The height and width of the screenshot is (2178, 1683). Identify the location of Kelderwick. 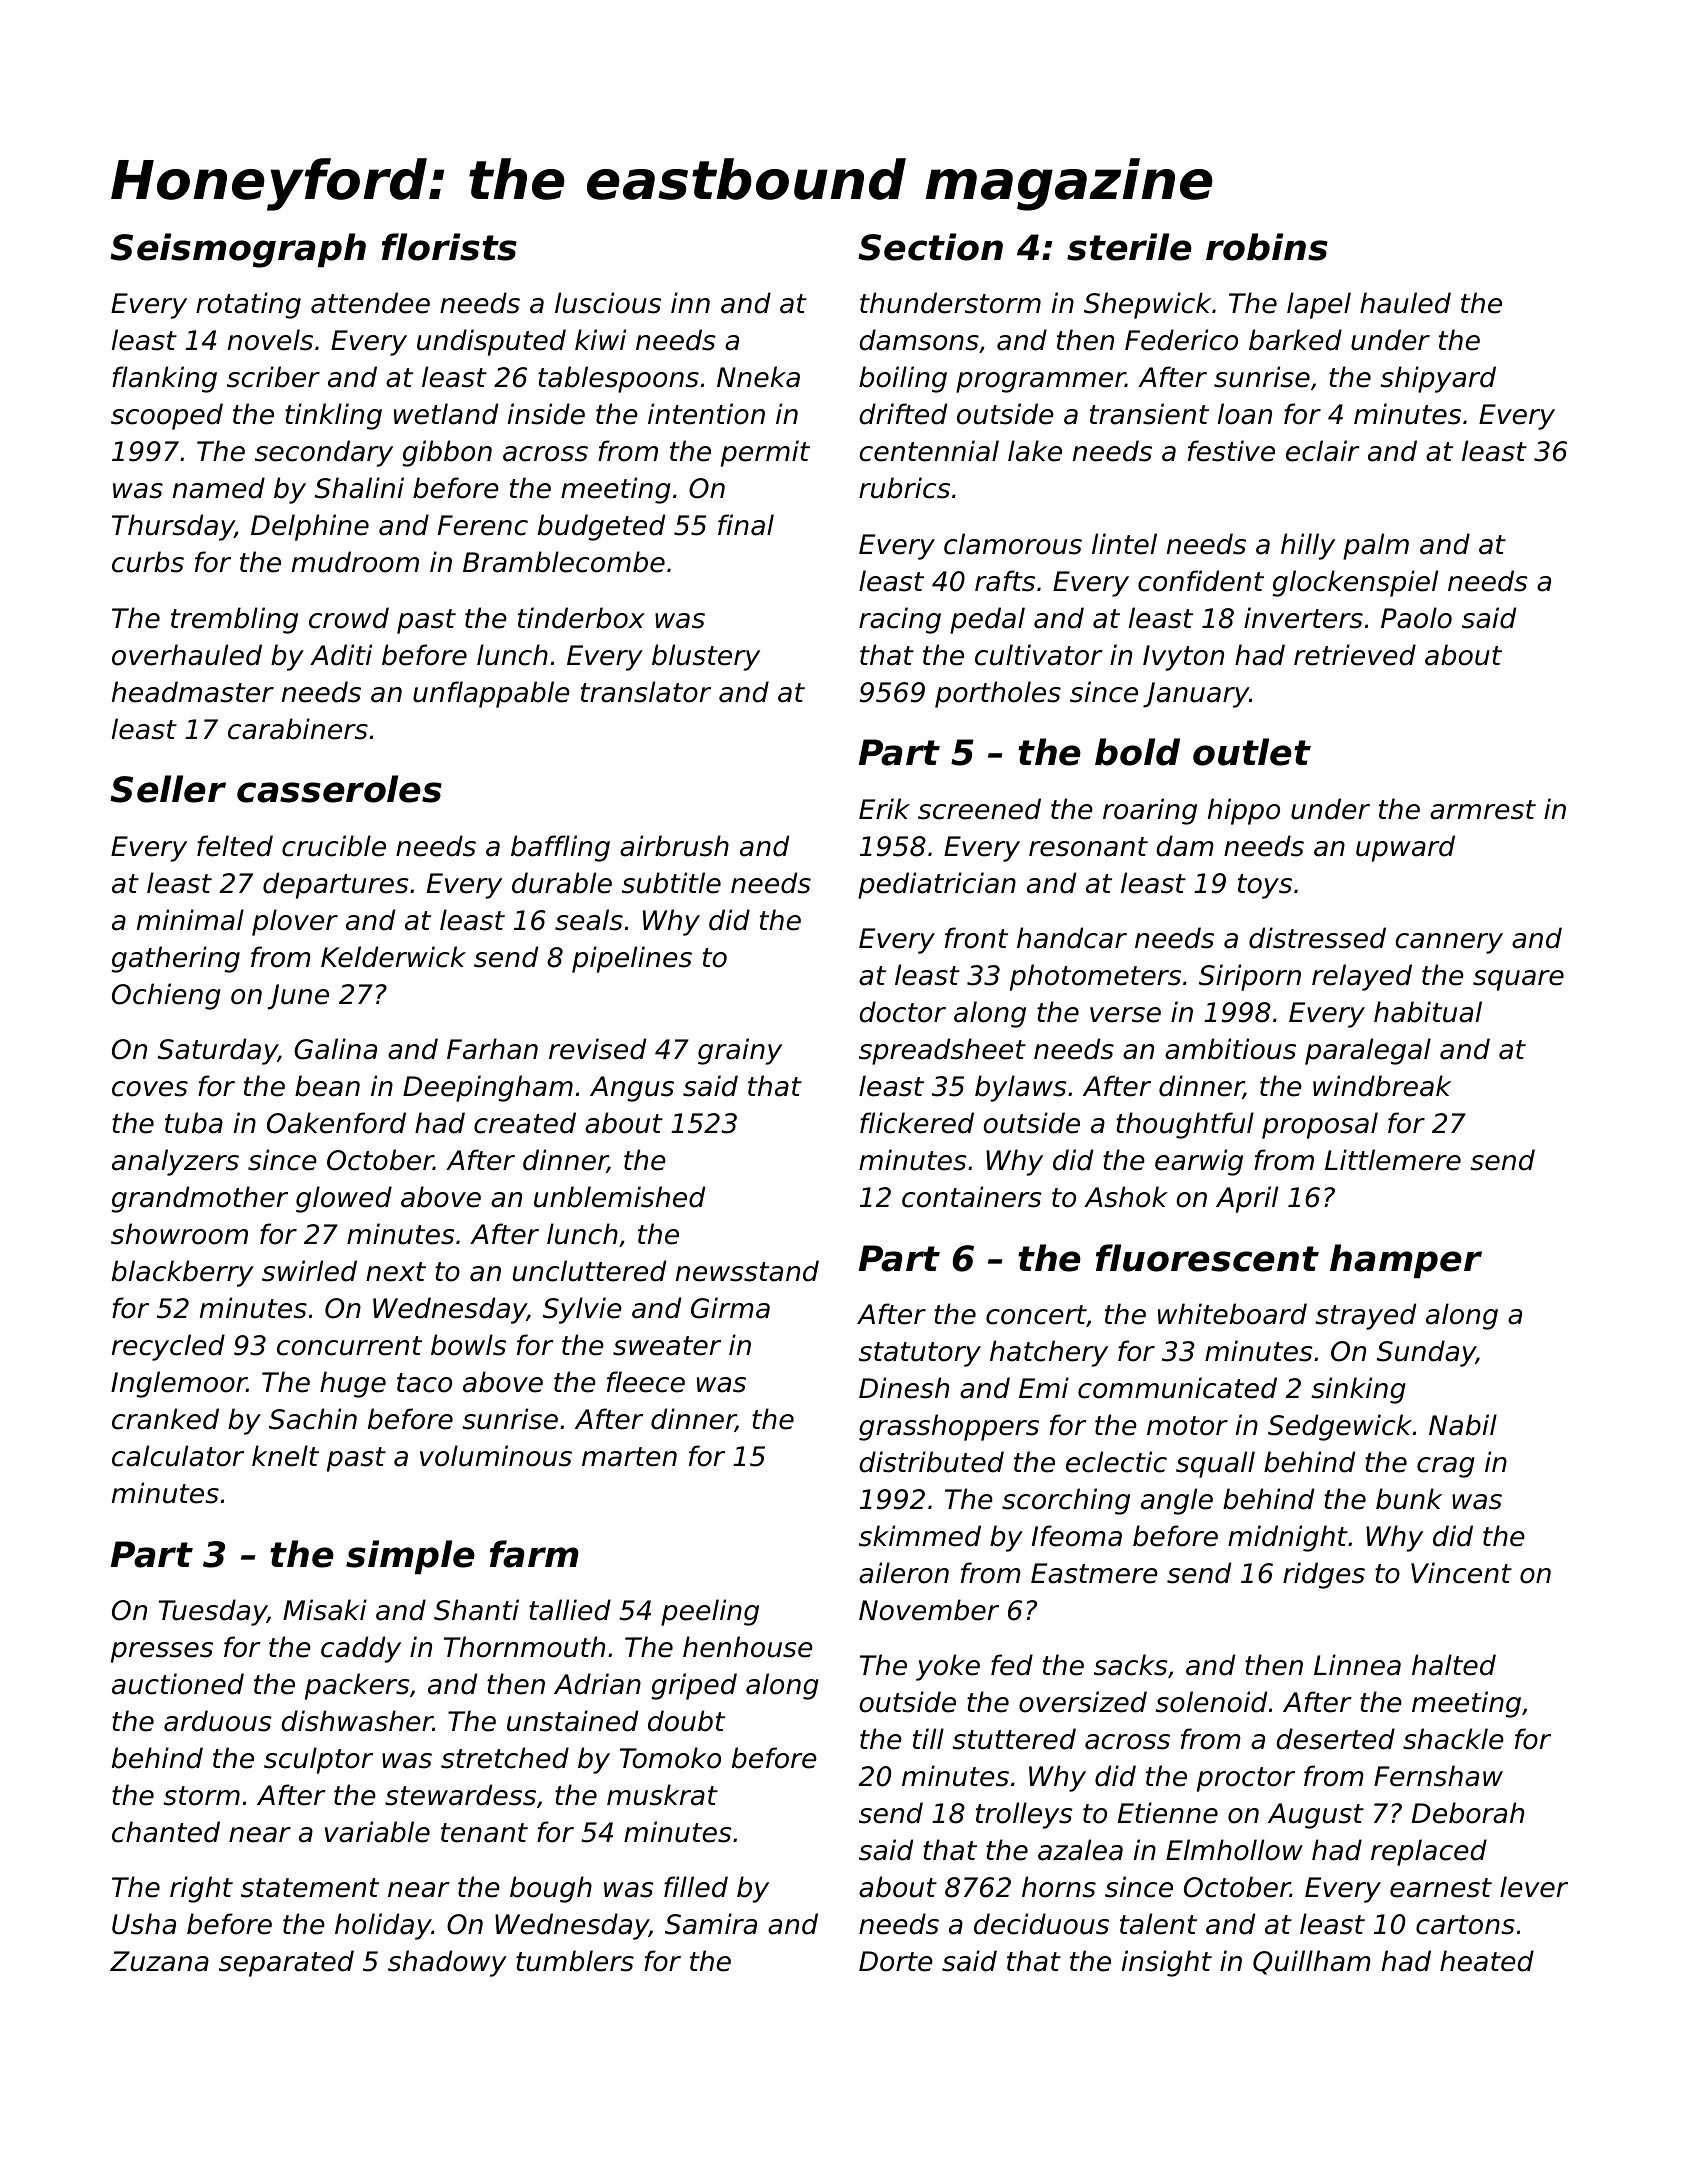
(393, 957).
